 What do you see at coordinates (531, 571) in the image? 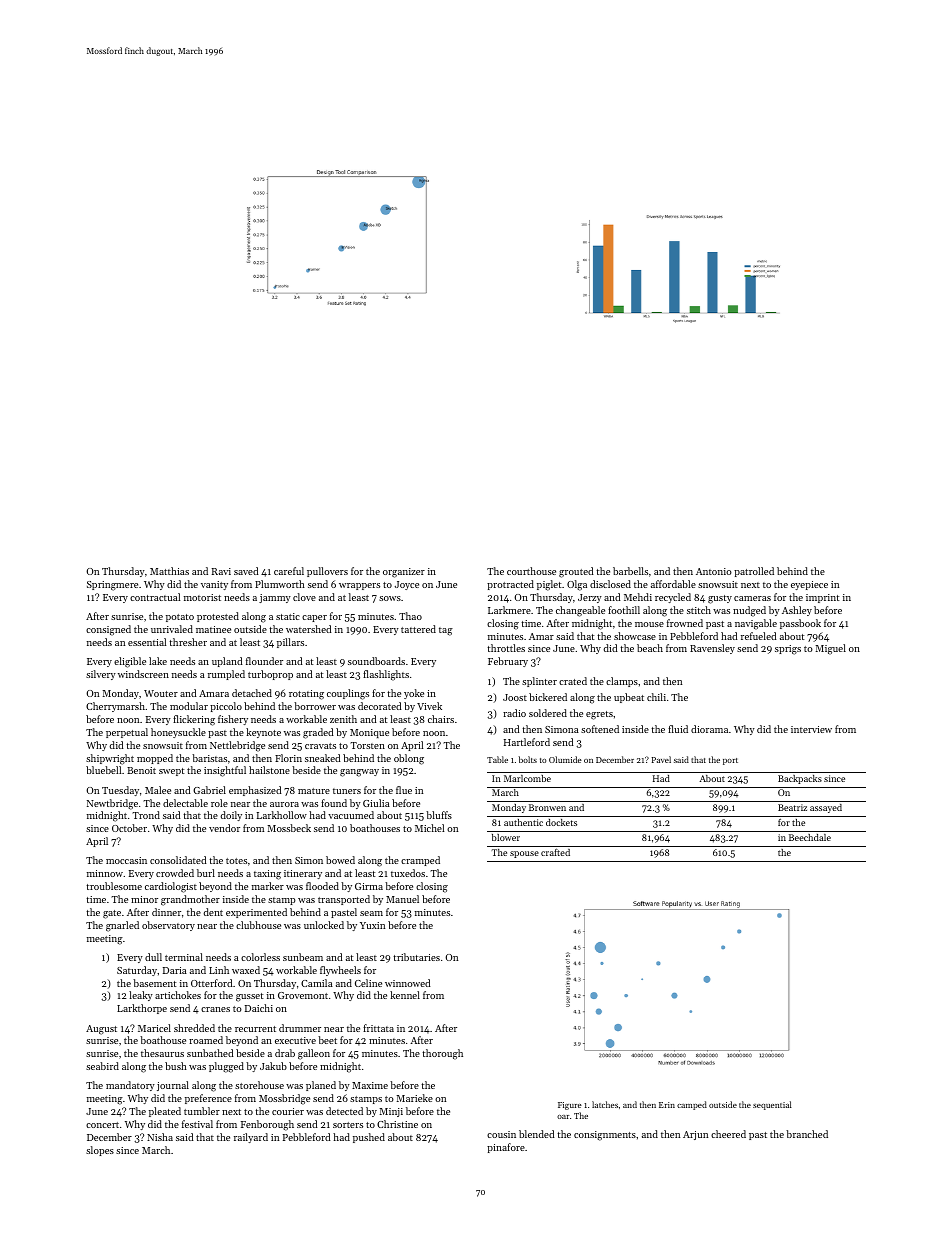
I see `courthouse` at bounding box center [531, 571].
